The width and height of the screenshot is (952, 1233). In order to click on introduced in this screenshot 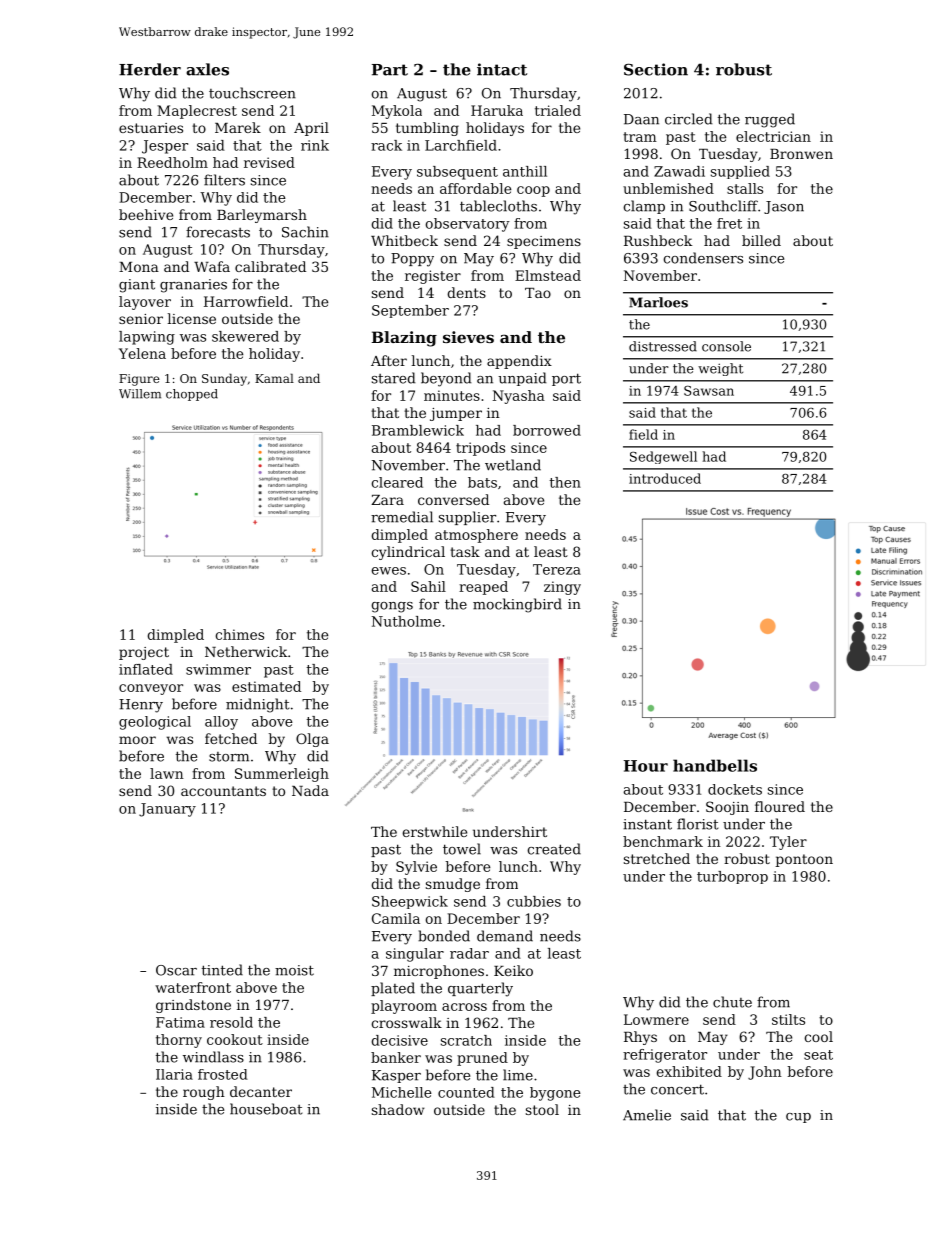, I will do `click(665, 478)`.
